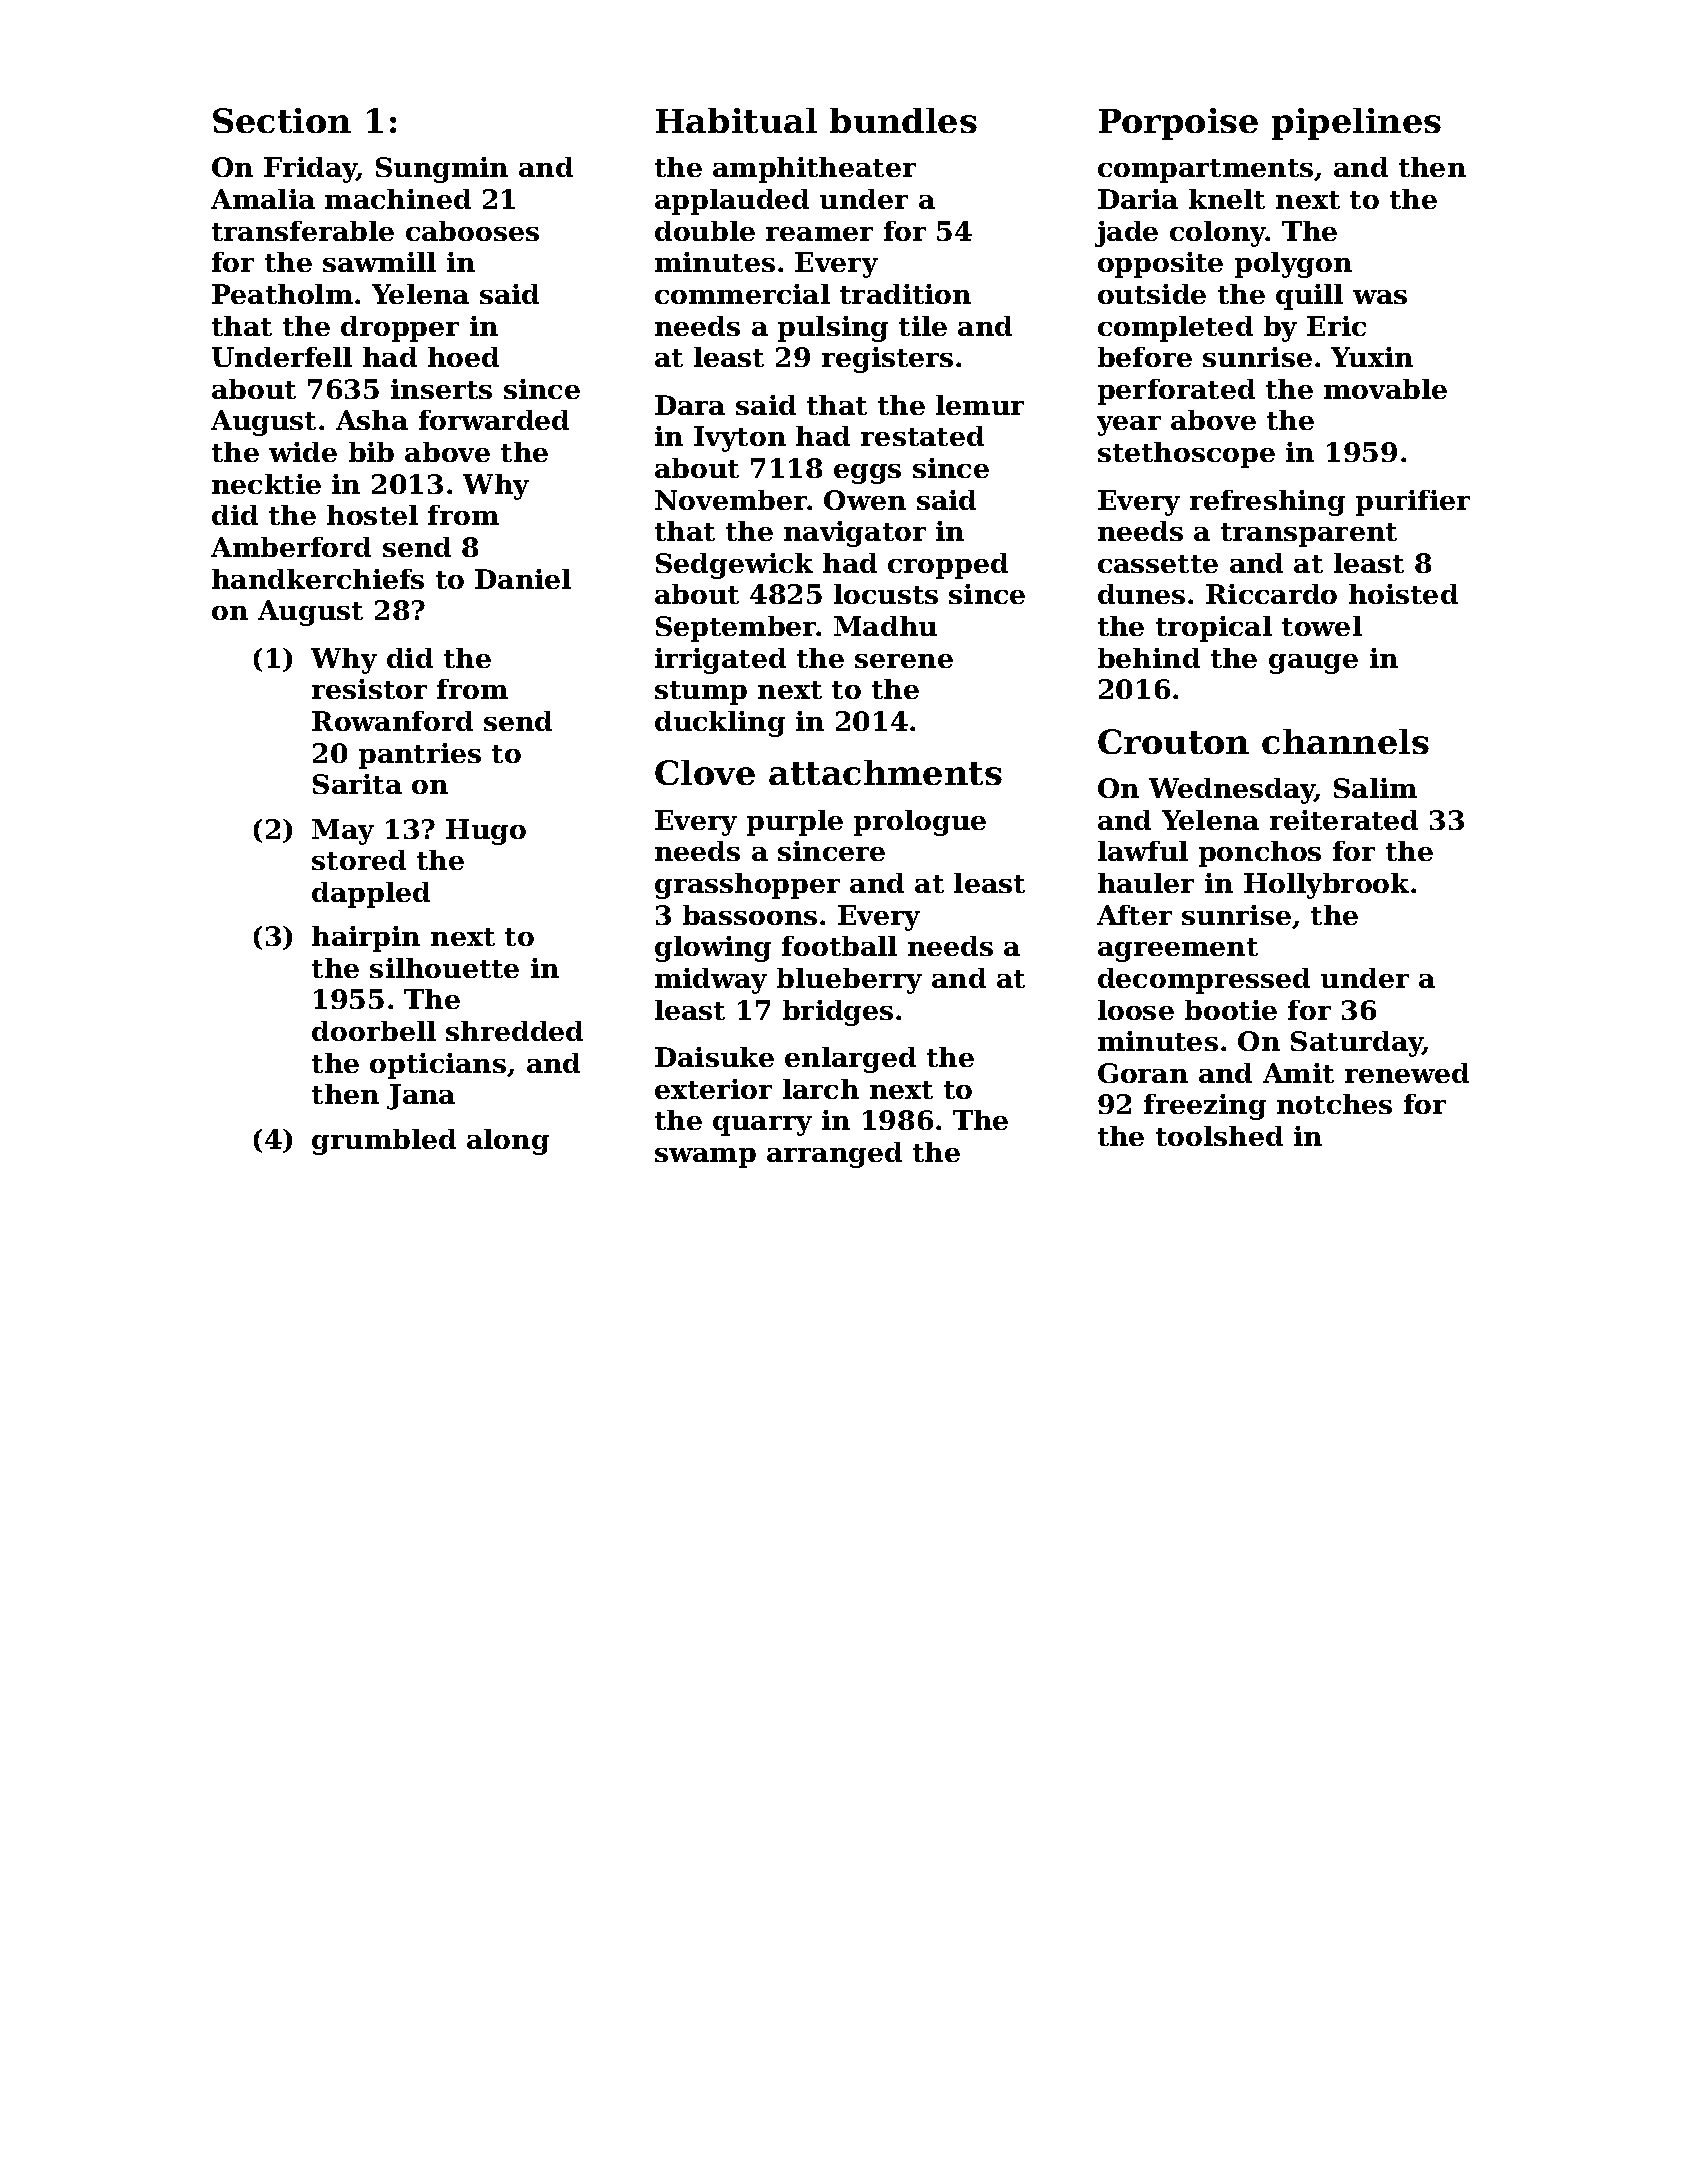 Image resolution: width=1683 pixels, height=2178 pixels. Describe the element at coordinates (486, 832) in the screenshot. I see `Hugo` at that location.
